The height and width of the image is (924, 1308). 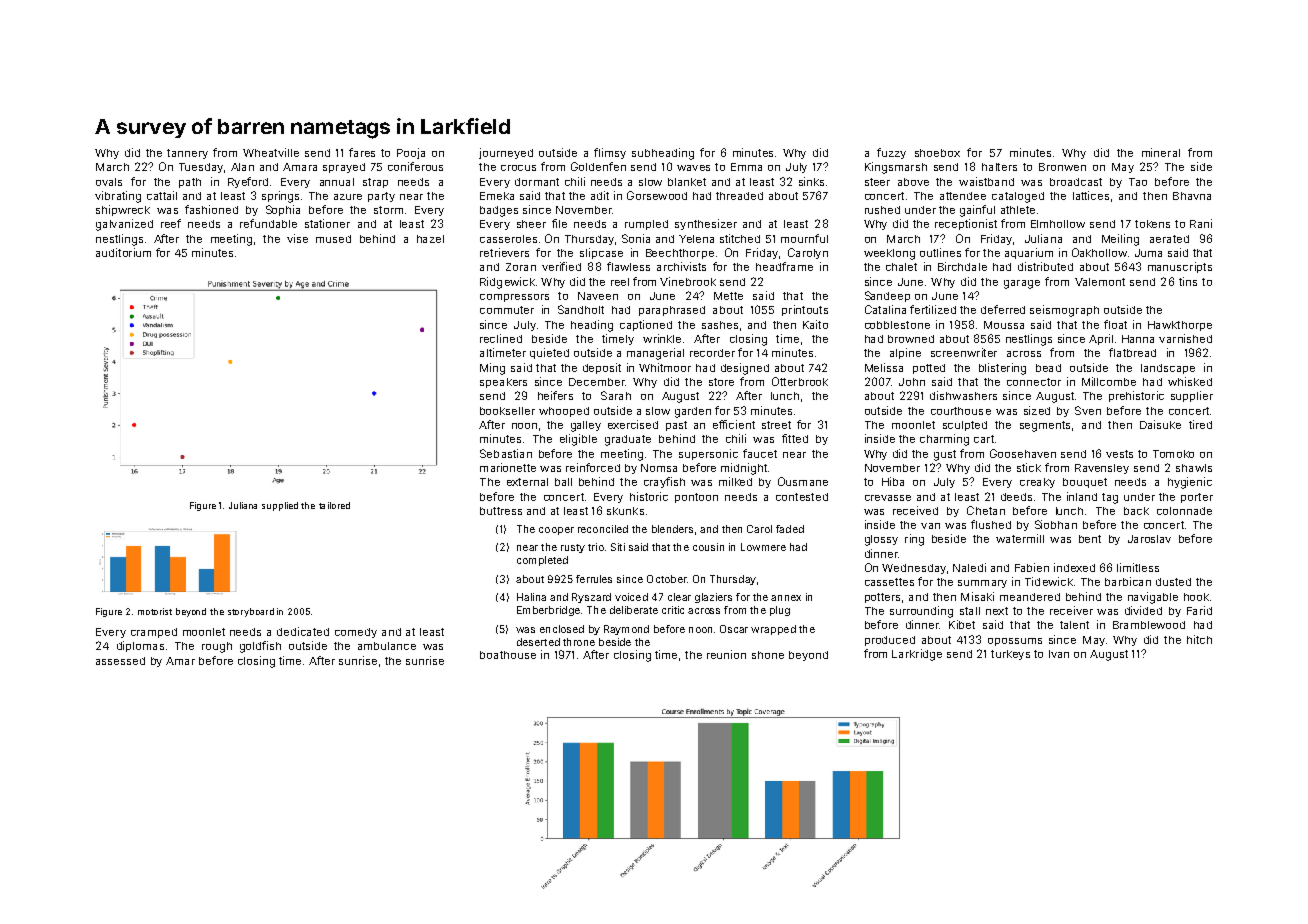 What do you see at coordinates (896, 168) in the image?
I see `Kingsmarsh` at bounding box center [896, 168].
